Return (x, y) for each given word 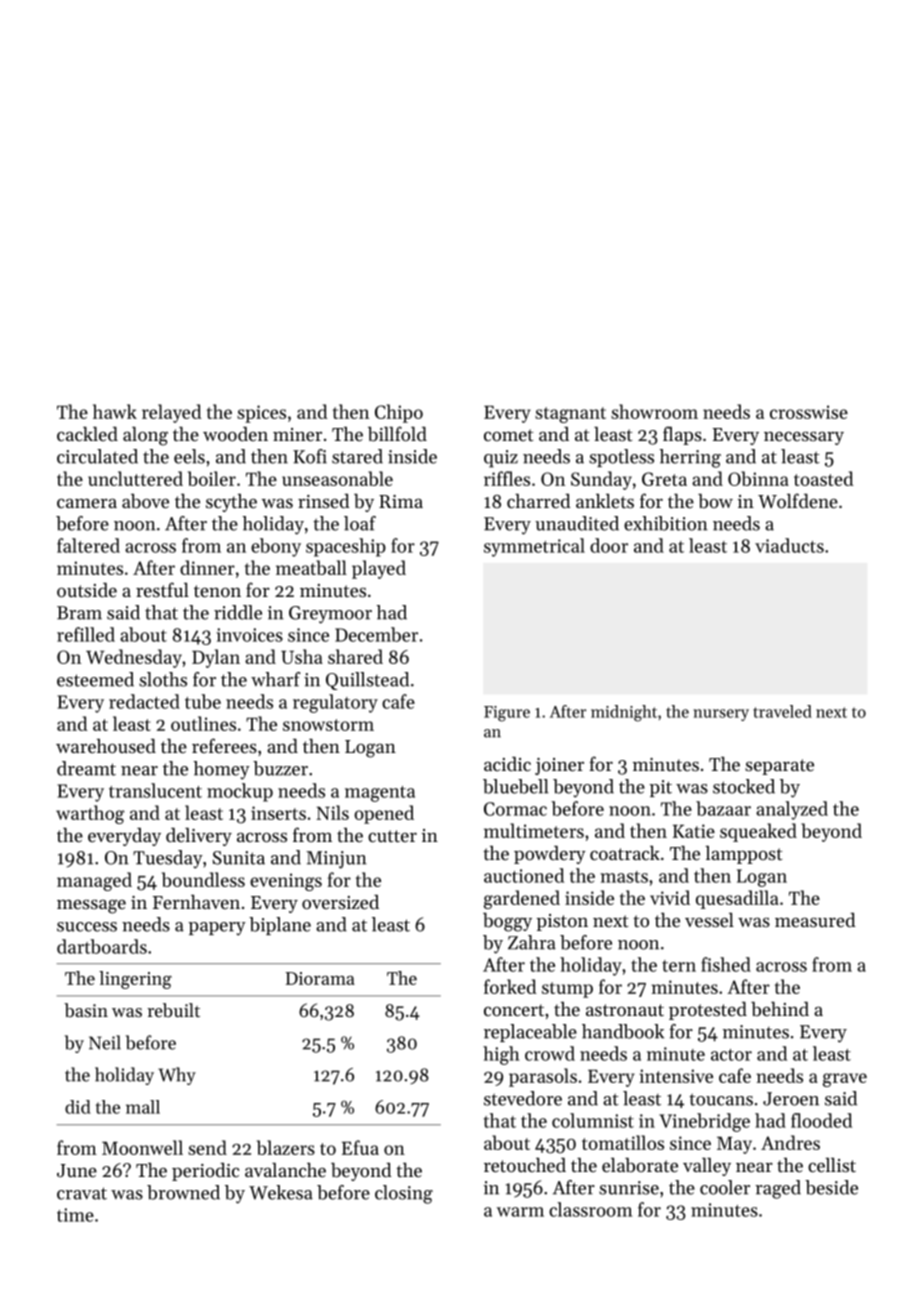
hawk (115, 411)
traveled (782, 711)
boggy (507, 922)
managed (94, 881)
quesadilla (737, 899)
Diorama (320, 978)
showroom (654, 411)
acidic (507, 764)
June (77, 1170)
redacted (144, 701)
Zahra (532, 942)
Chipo (399, 413)
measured (815, 920)
